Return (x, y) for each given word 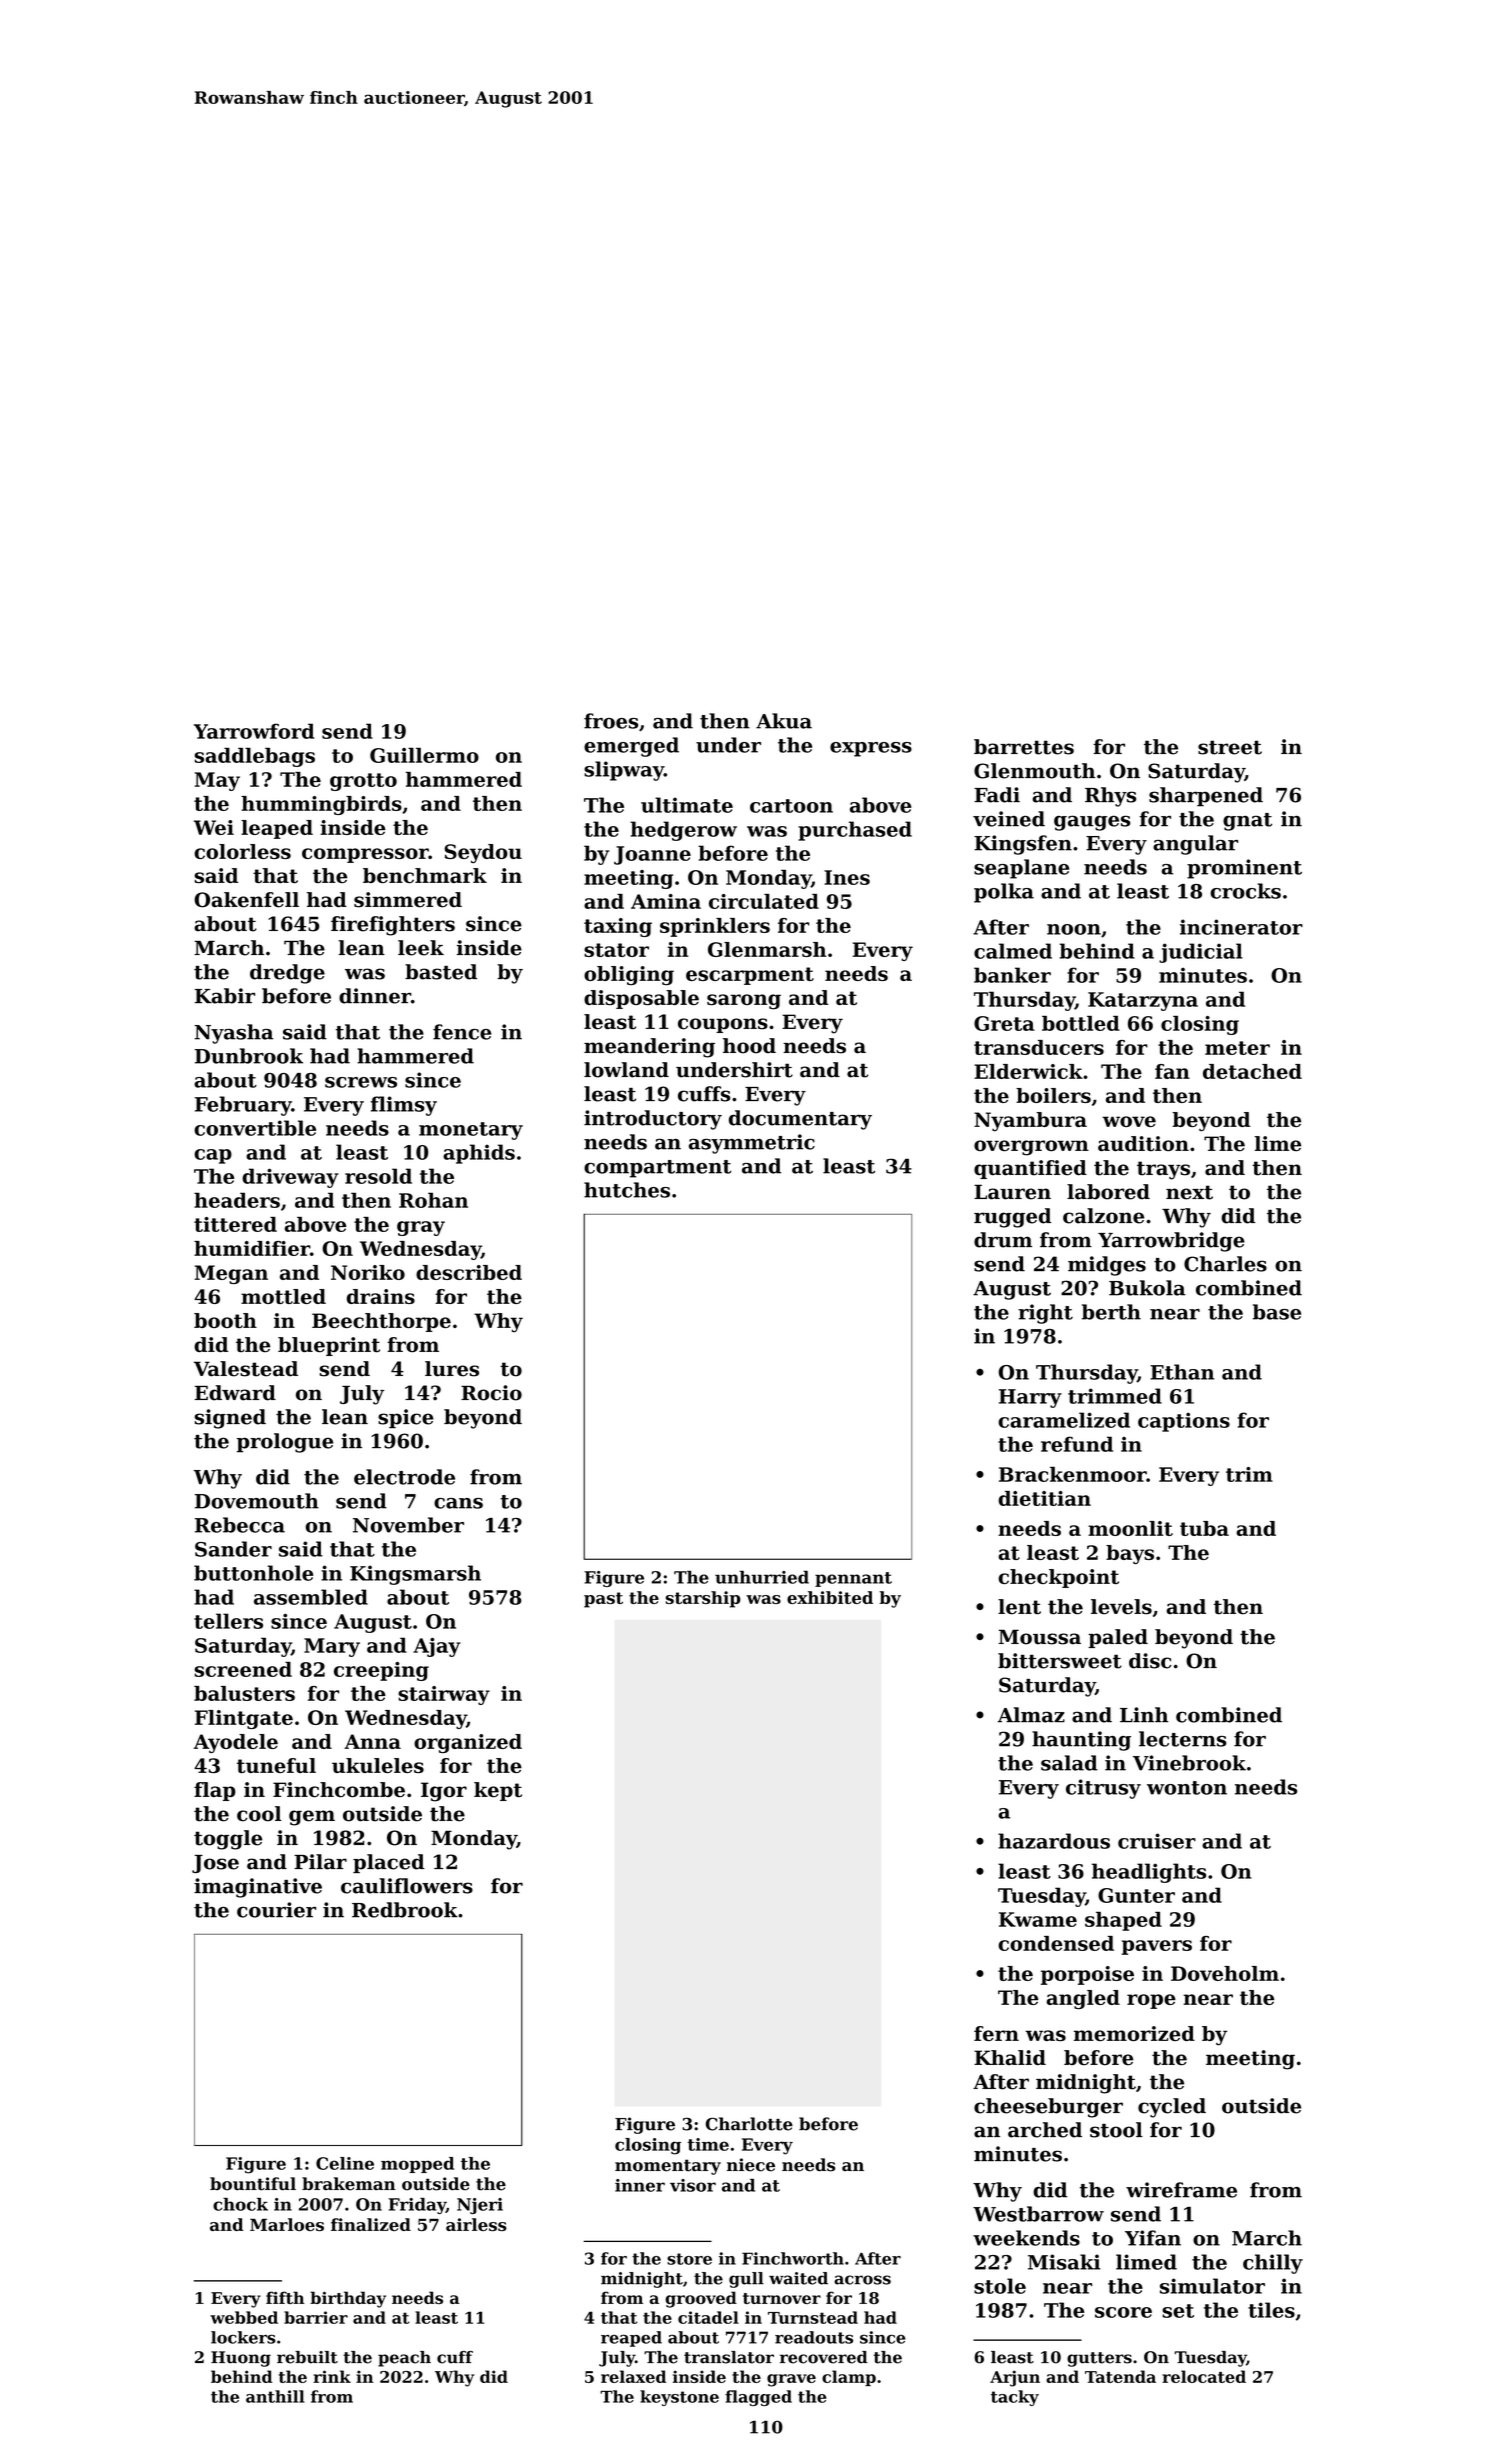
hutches (627, 1190)
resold (378, 1176)
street (1230, 747)
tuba (1204, 1528)
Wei (214, 827)
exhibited (830, 1597)
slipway (624, 771)
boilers (1053, 1095)
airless (476, 2224)
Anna (372, 1741)
